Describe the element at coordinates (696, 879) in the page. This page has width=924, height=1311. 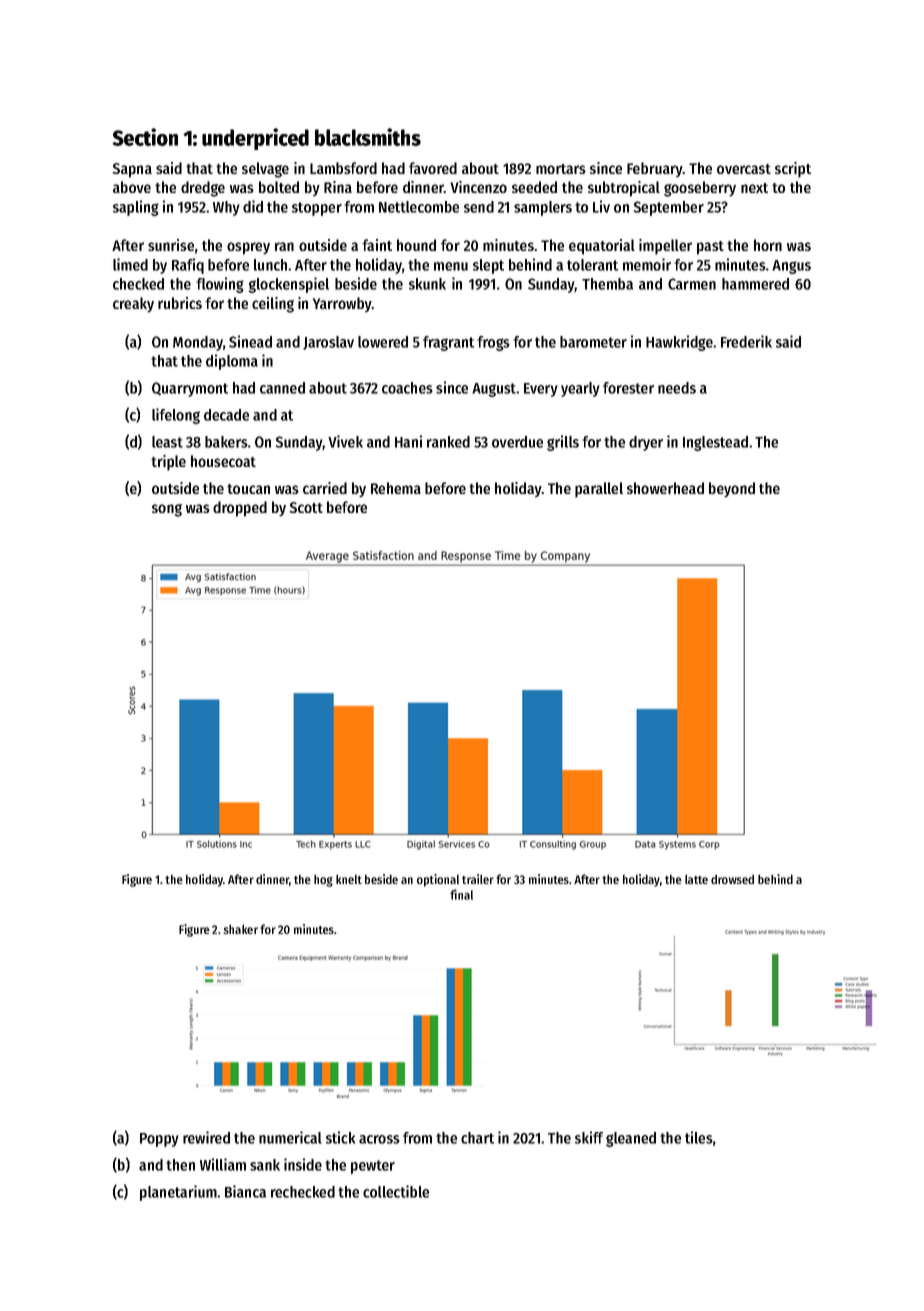
I see `latte` at that location.
